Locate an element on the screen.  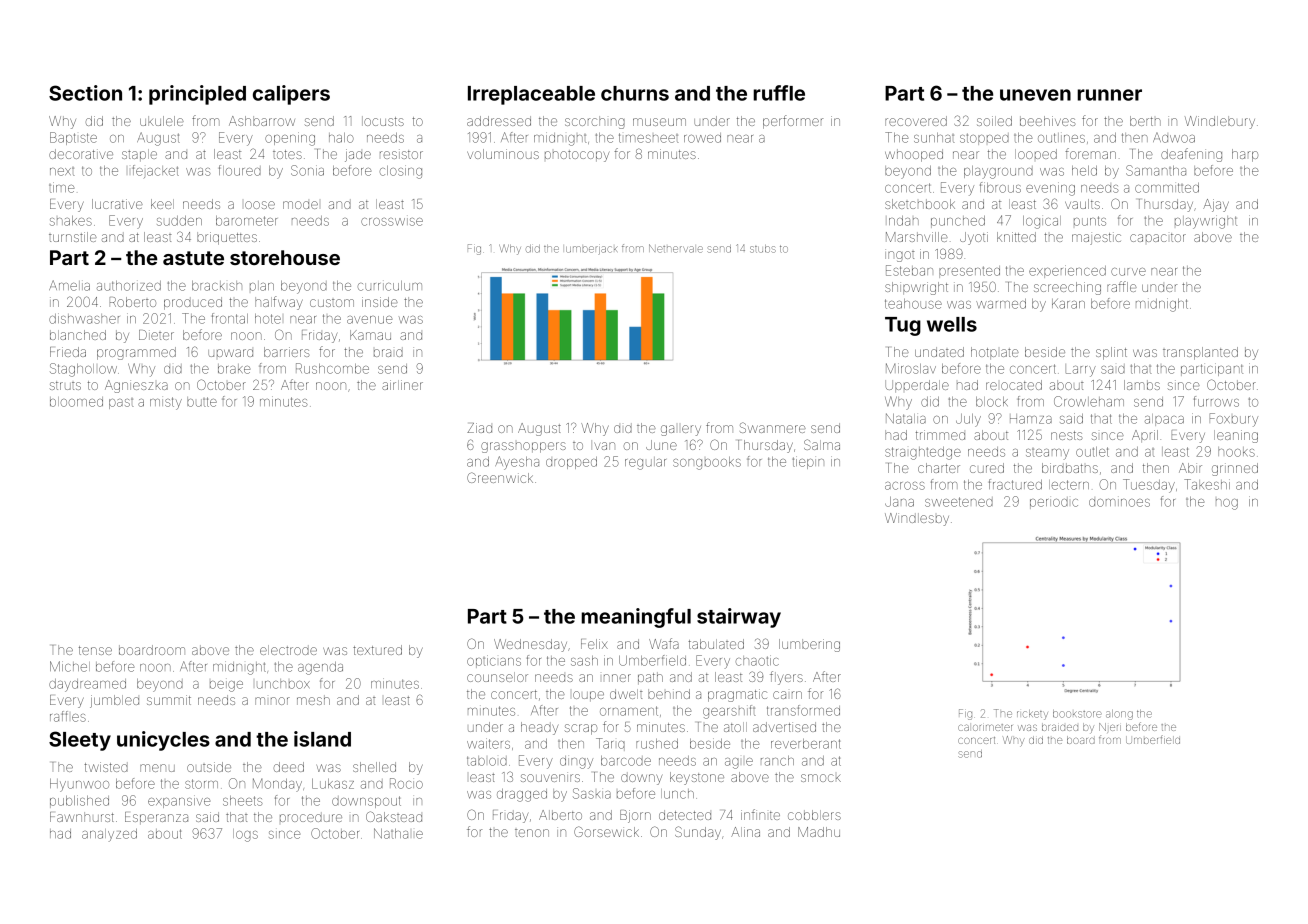
electrode is located at coordinates (288, 650).
